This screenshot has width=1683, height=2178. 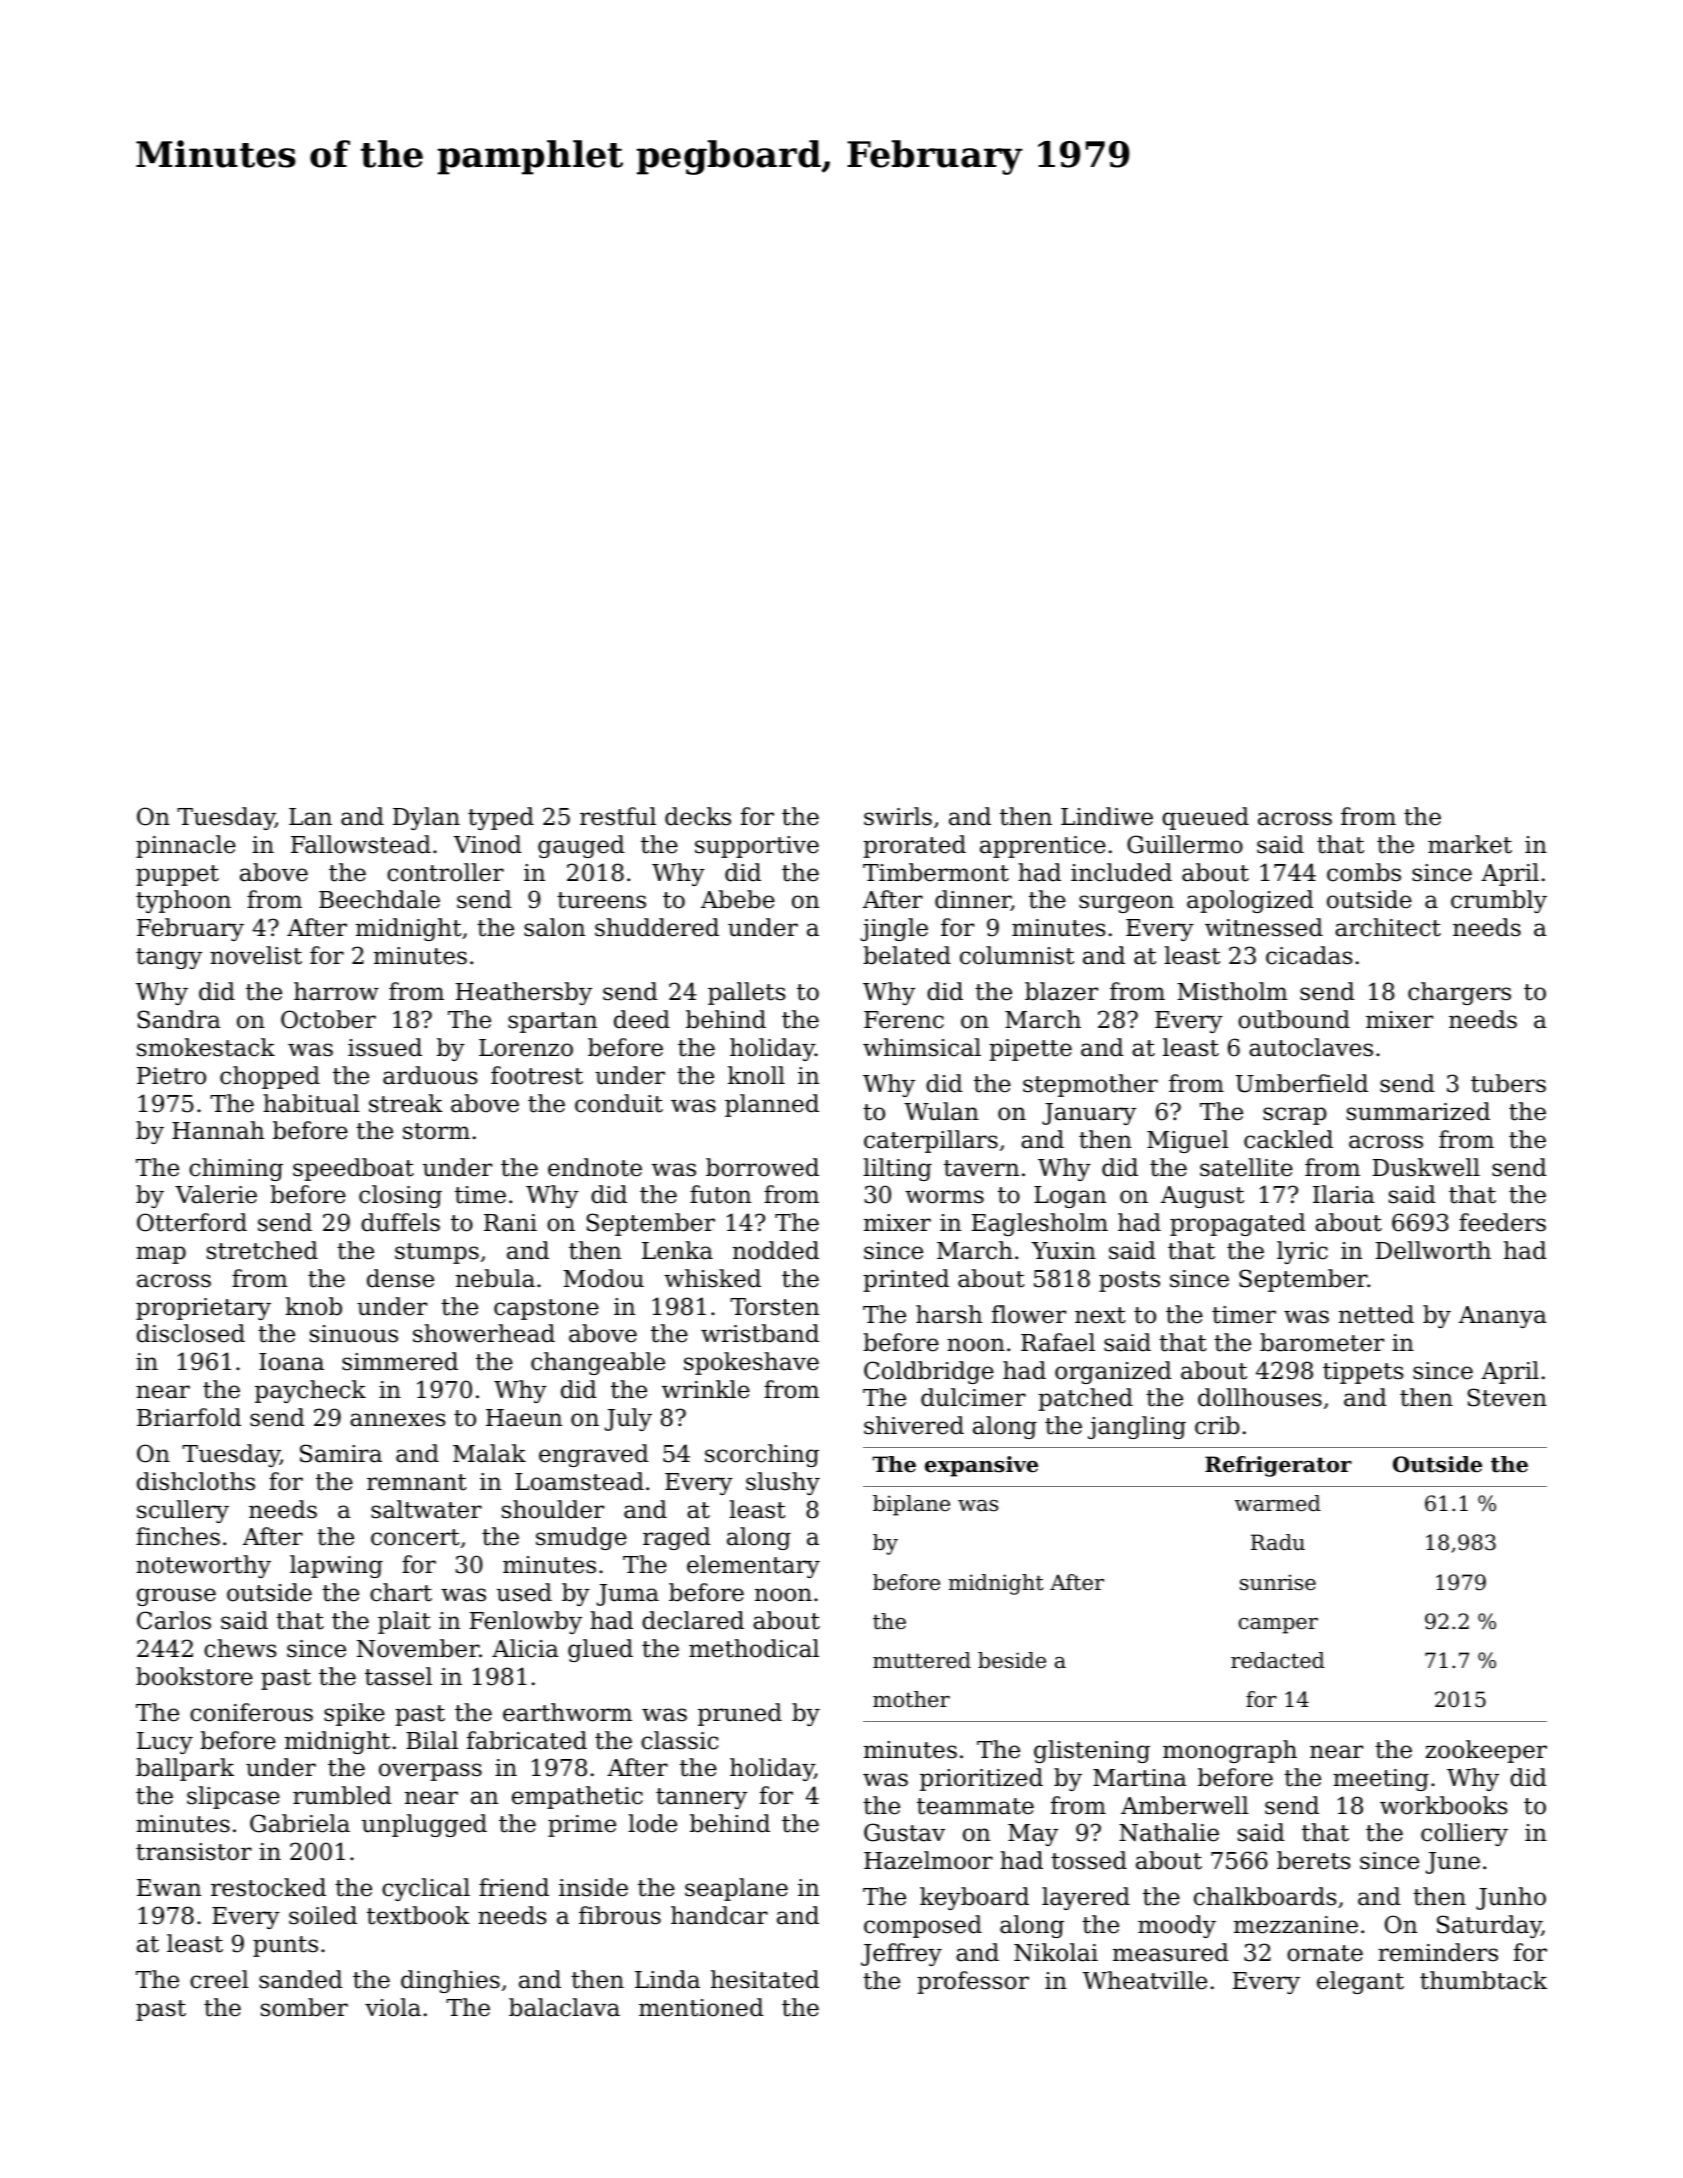 I want to click on pinnacle, so click(x=186, y=846).
